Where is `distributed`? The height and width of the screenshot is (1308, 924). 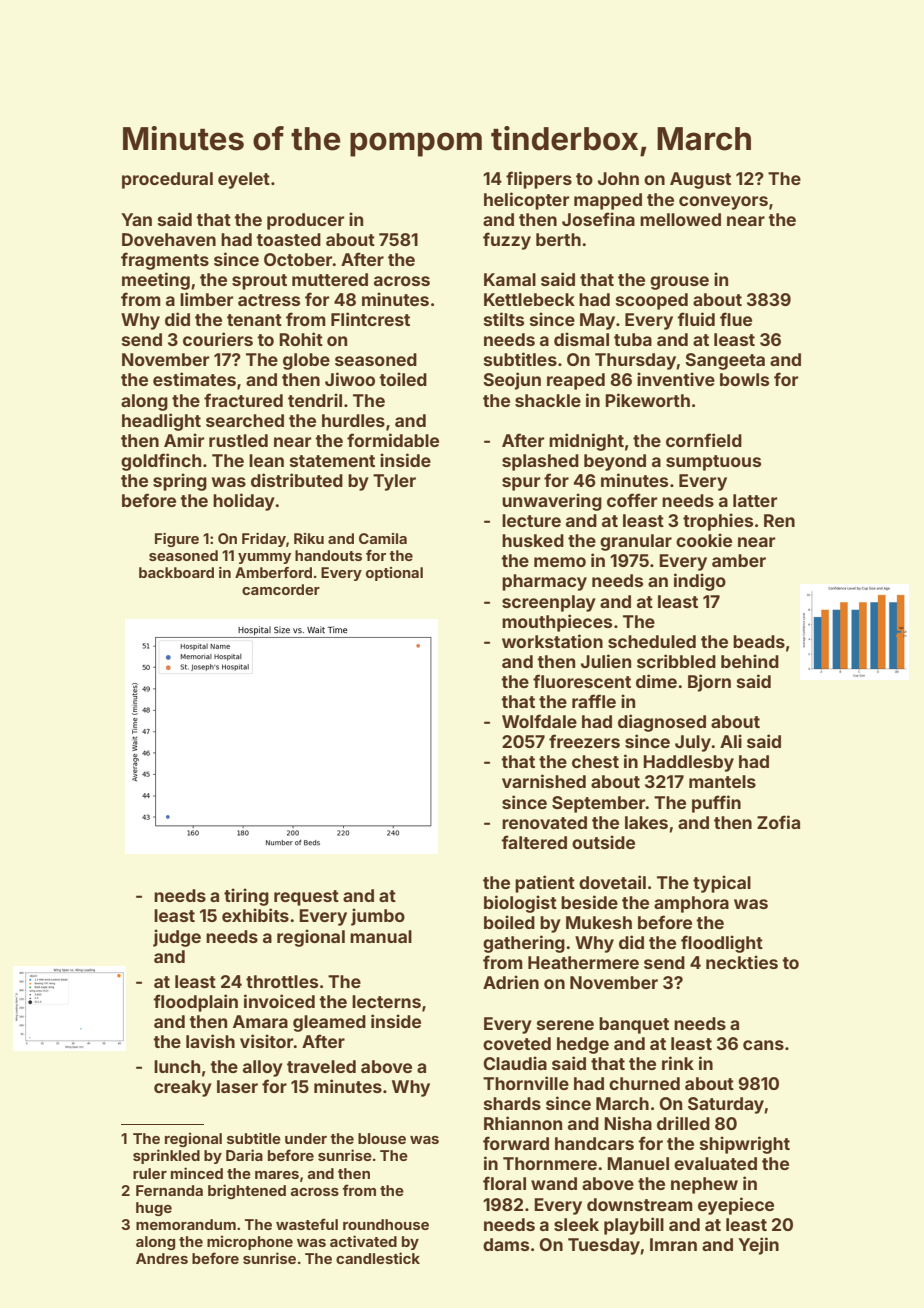 distributed is located at coordinates (297, 480).
